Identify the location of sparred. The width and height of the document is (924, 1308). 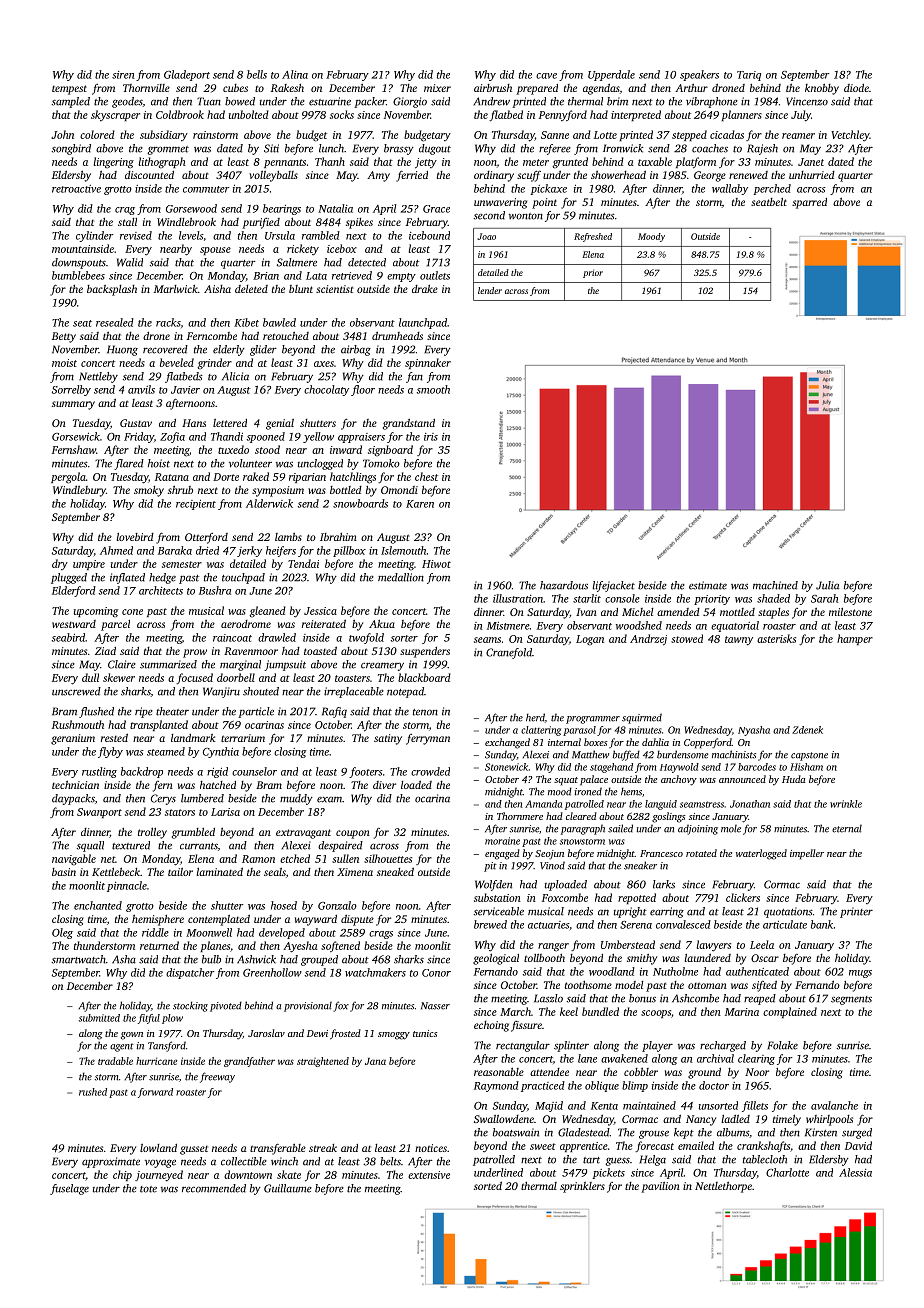
(809, 203).
